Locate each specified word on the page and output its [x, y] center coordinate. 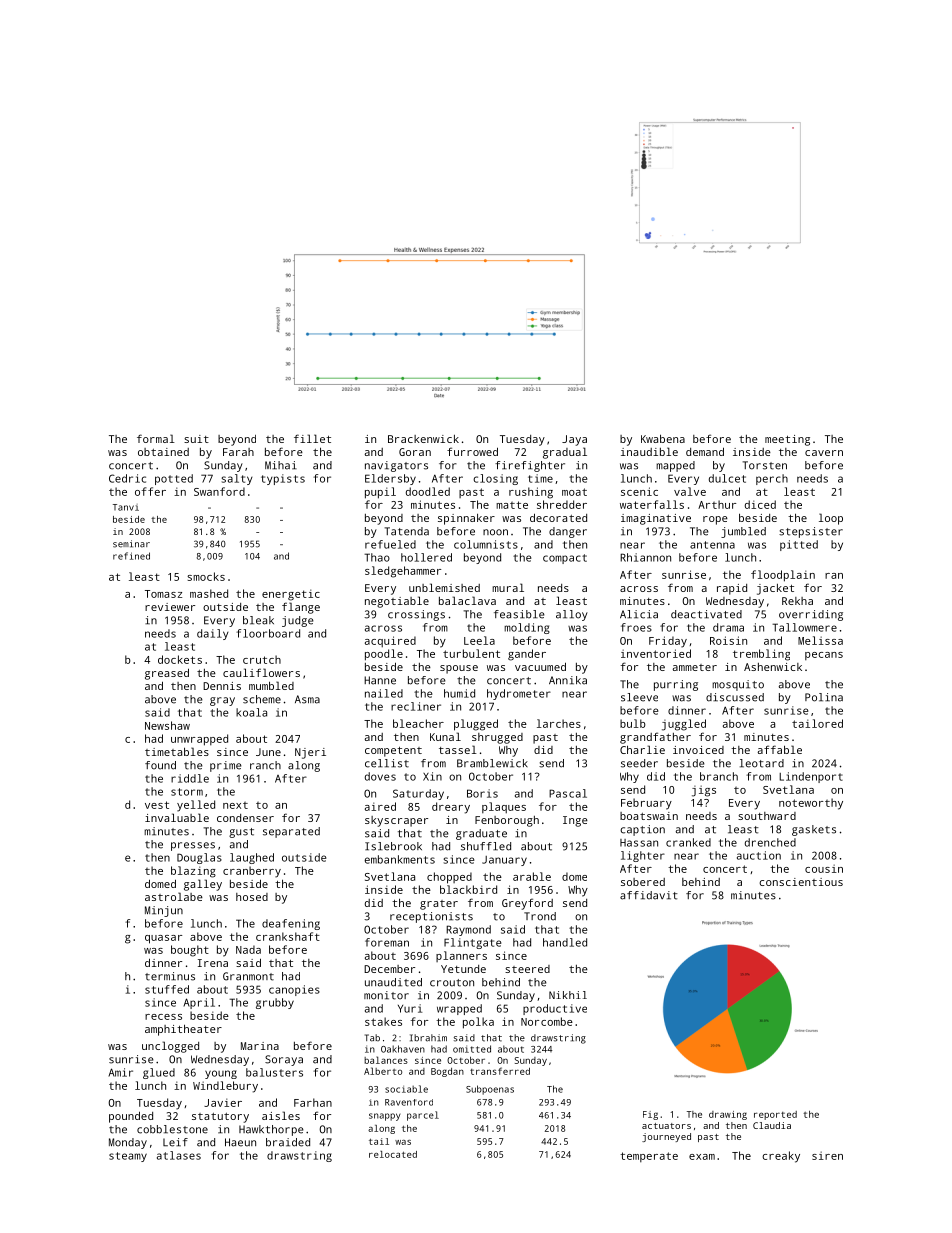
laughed [252, 858]
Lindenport [811, 777]
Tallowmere [804, 627]
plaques [504, 807]
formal [156, 438]
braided [288, 1142]
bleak [258, 620]
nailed [384, 693]
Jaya [574, 440]
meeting [787, 440]
